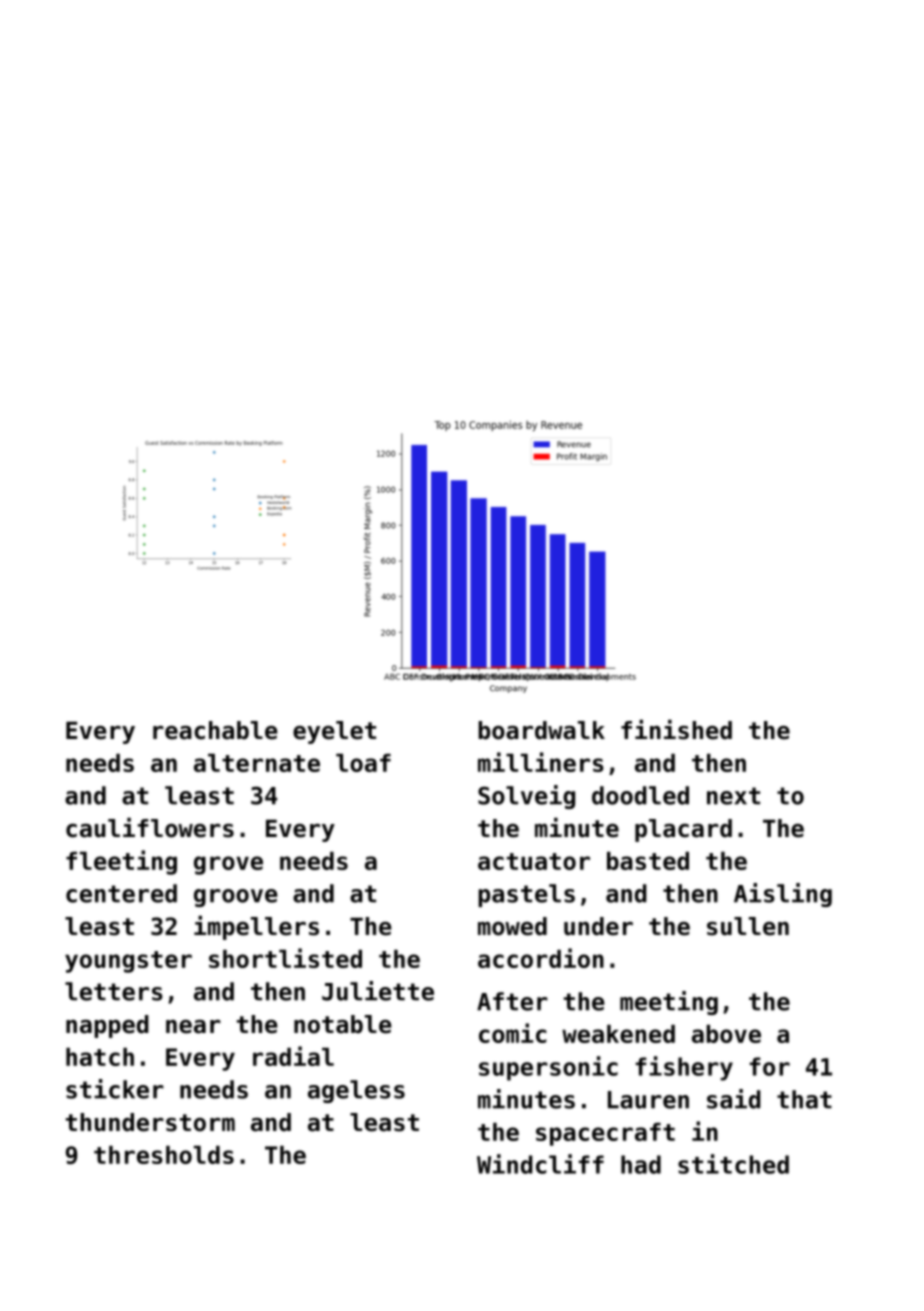 This screenshot has width=924, height=1311. I want to click on had, so click(641, 1164).
